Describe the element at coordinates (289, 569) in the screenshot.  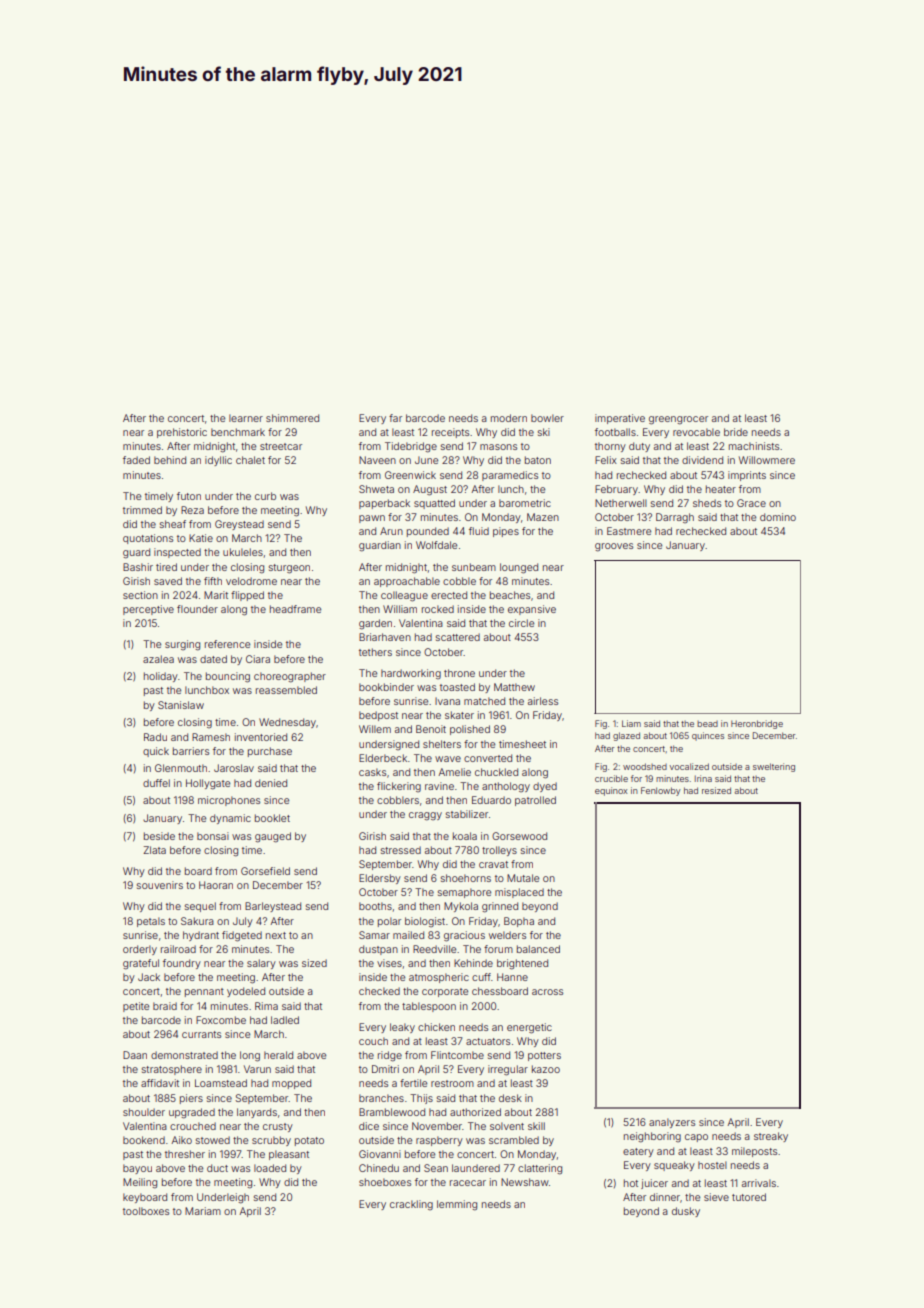
I see `sturgeon` at that location.
